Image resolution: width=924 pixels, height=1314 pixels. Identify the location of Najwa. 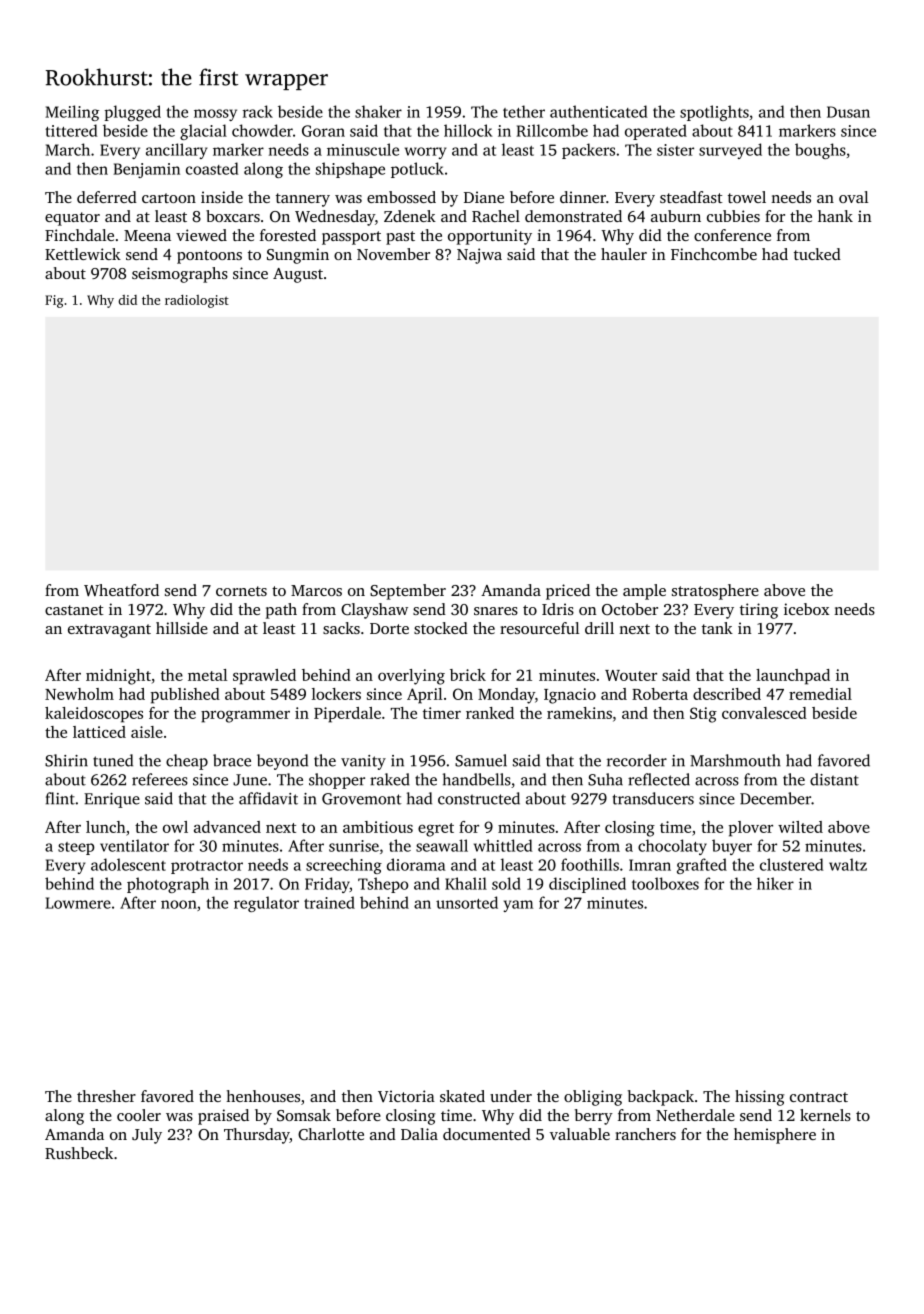
(479, 256).
